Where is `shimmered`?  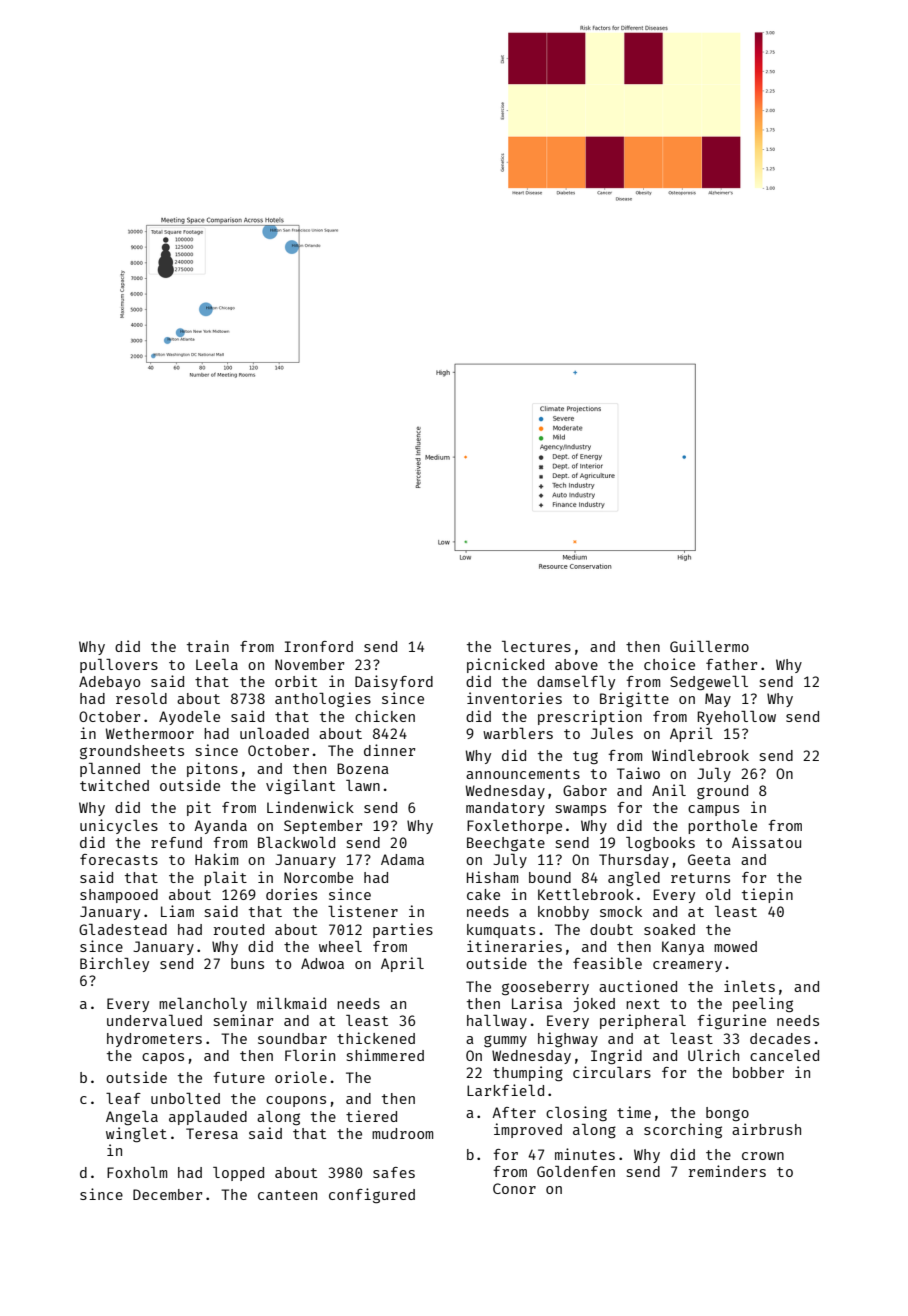
shimmered is located at coordinates (385, 1055).
